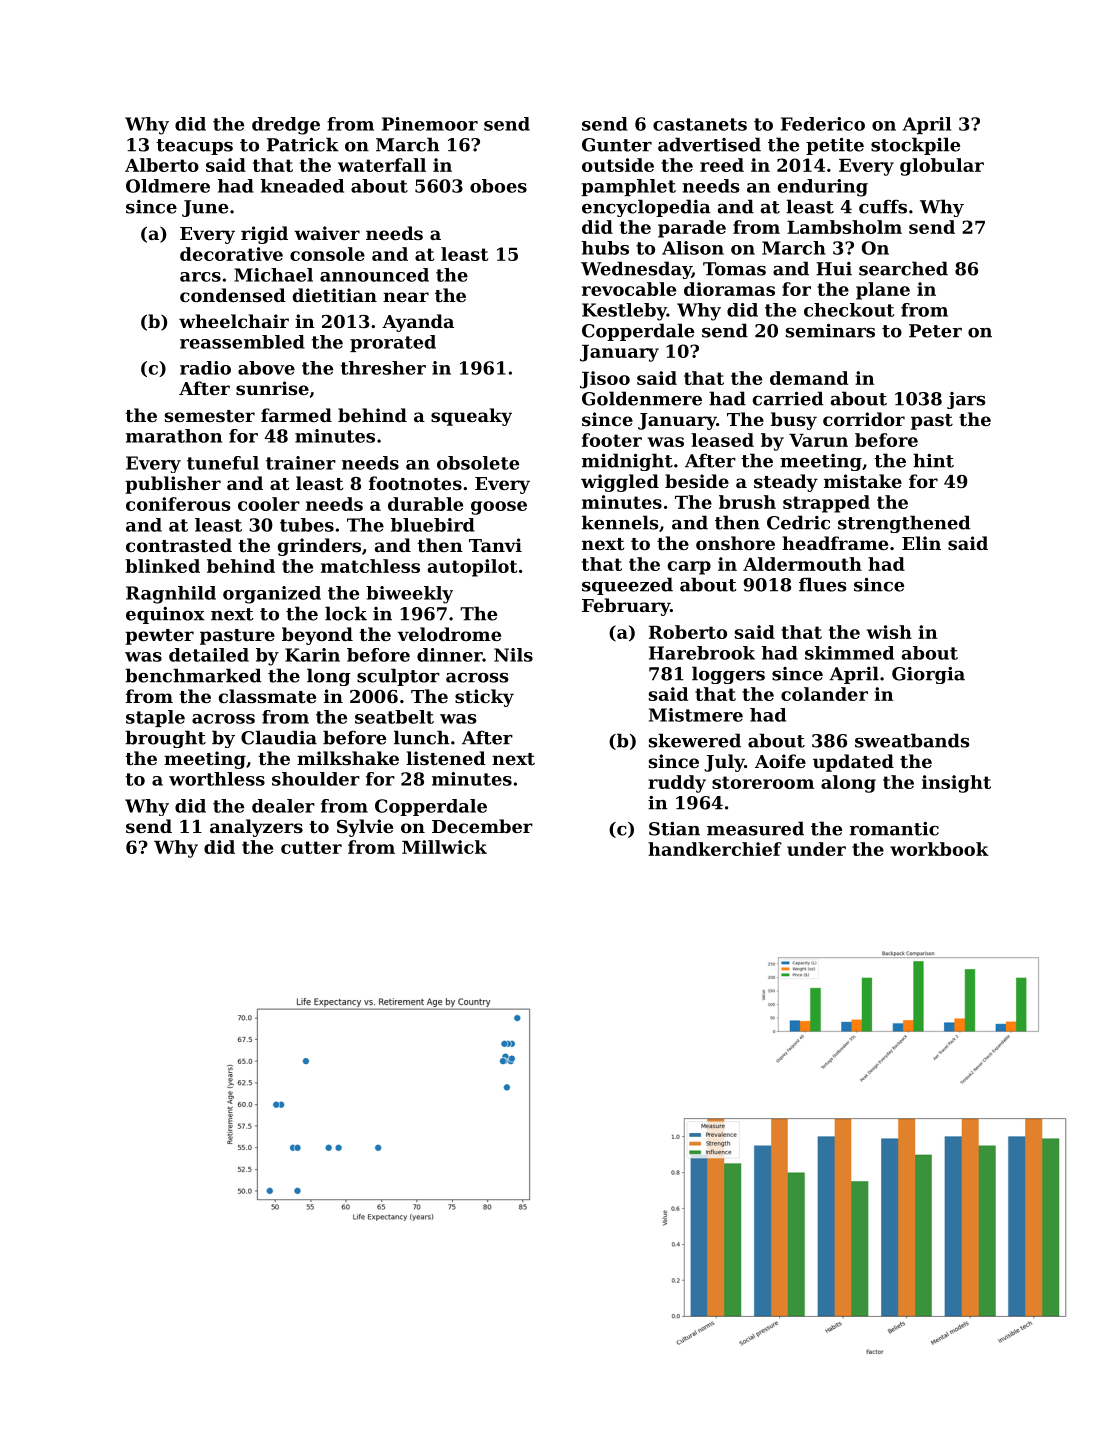  What do you see at coordinates (283, 806) in the screenshot?
I see `dealer` at bounding box center [283, 806].
